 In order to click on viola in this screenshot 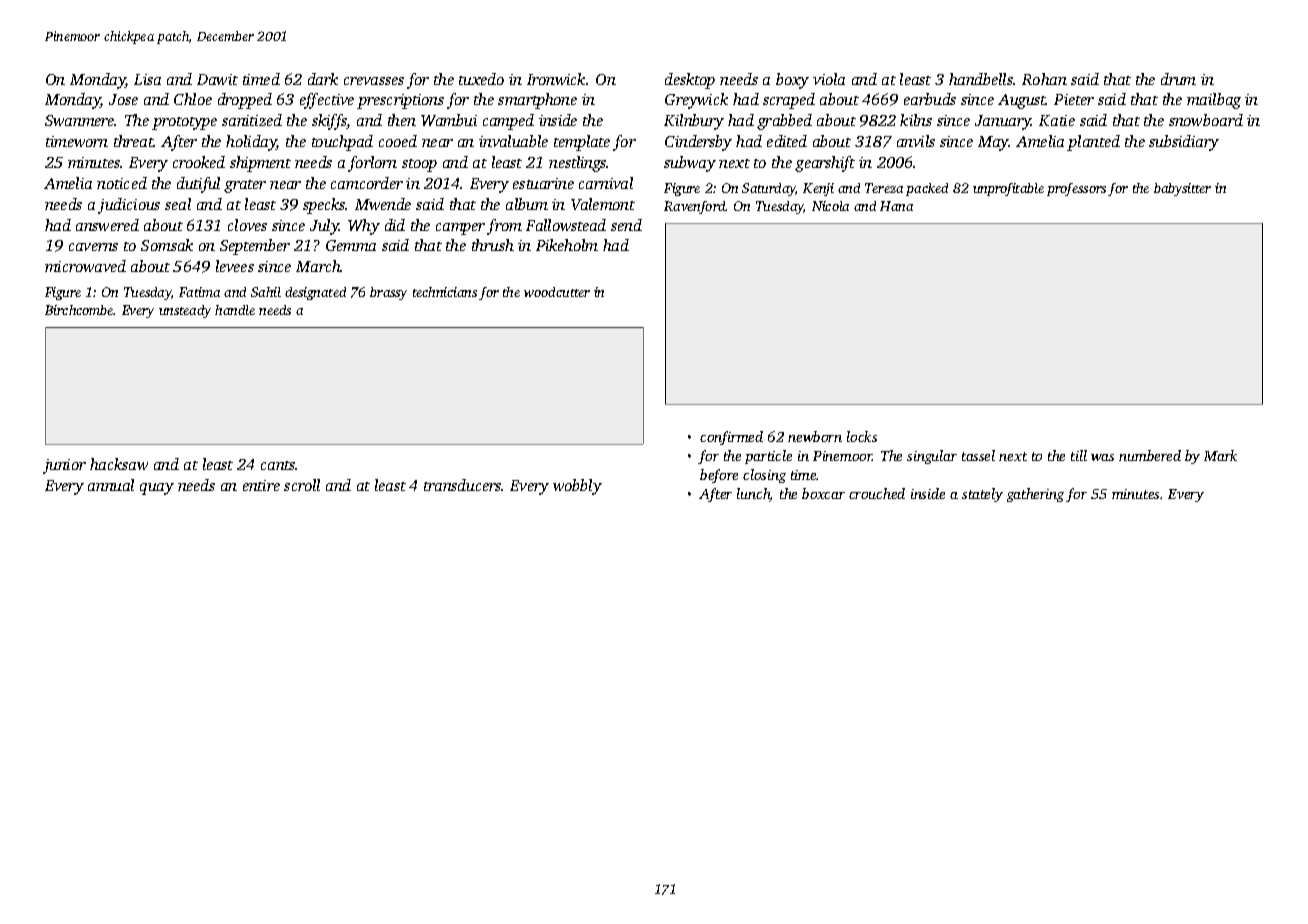, I will do `click(829, 79)`.
